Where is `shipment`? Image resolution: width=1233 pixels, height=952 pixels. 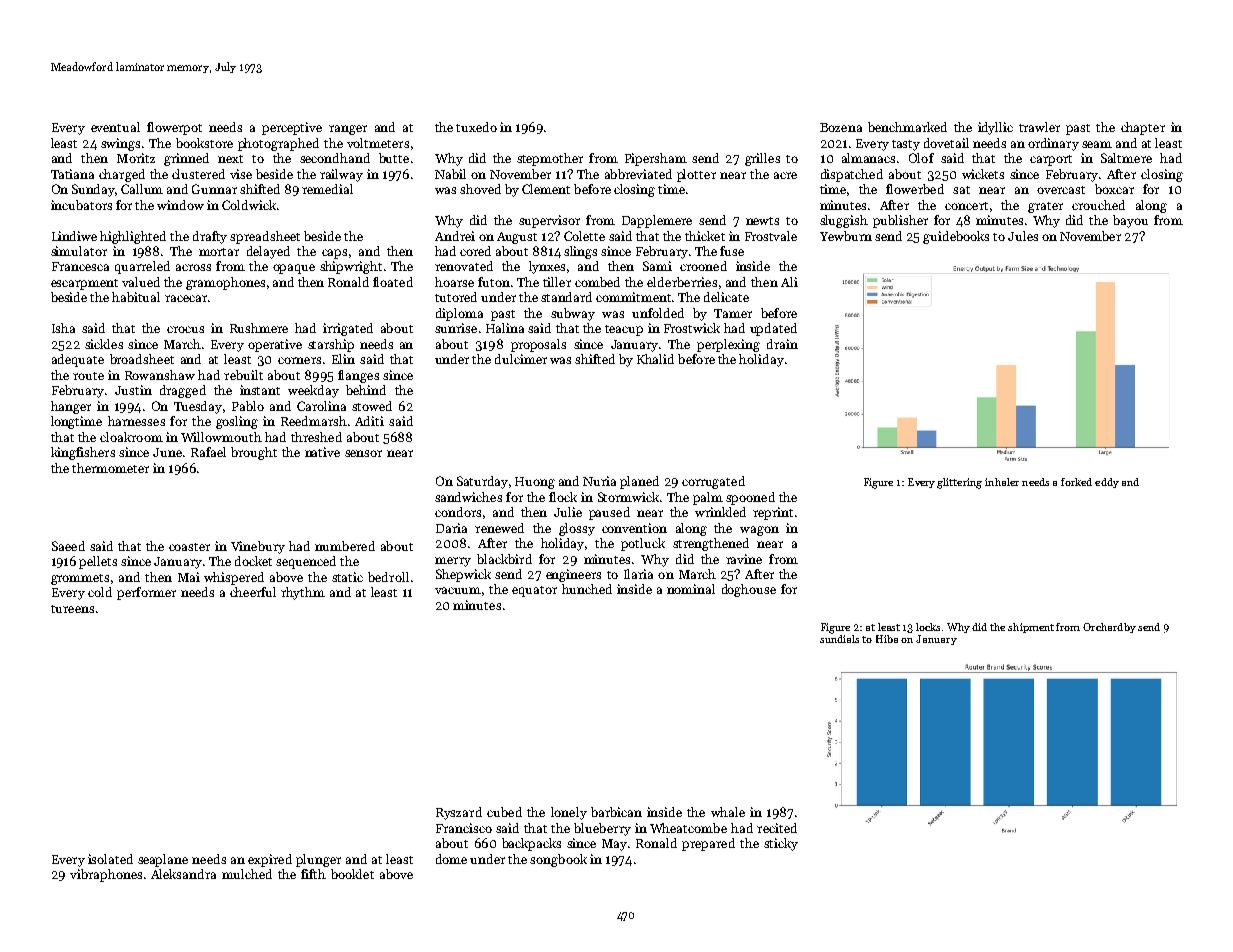
shipment is located at coordinates (1031, 628).
